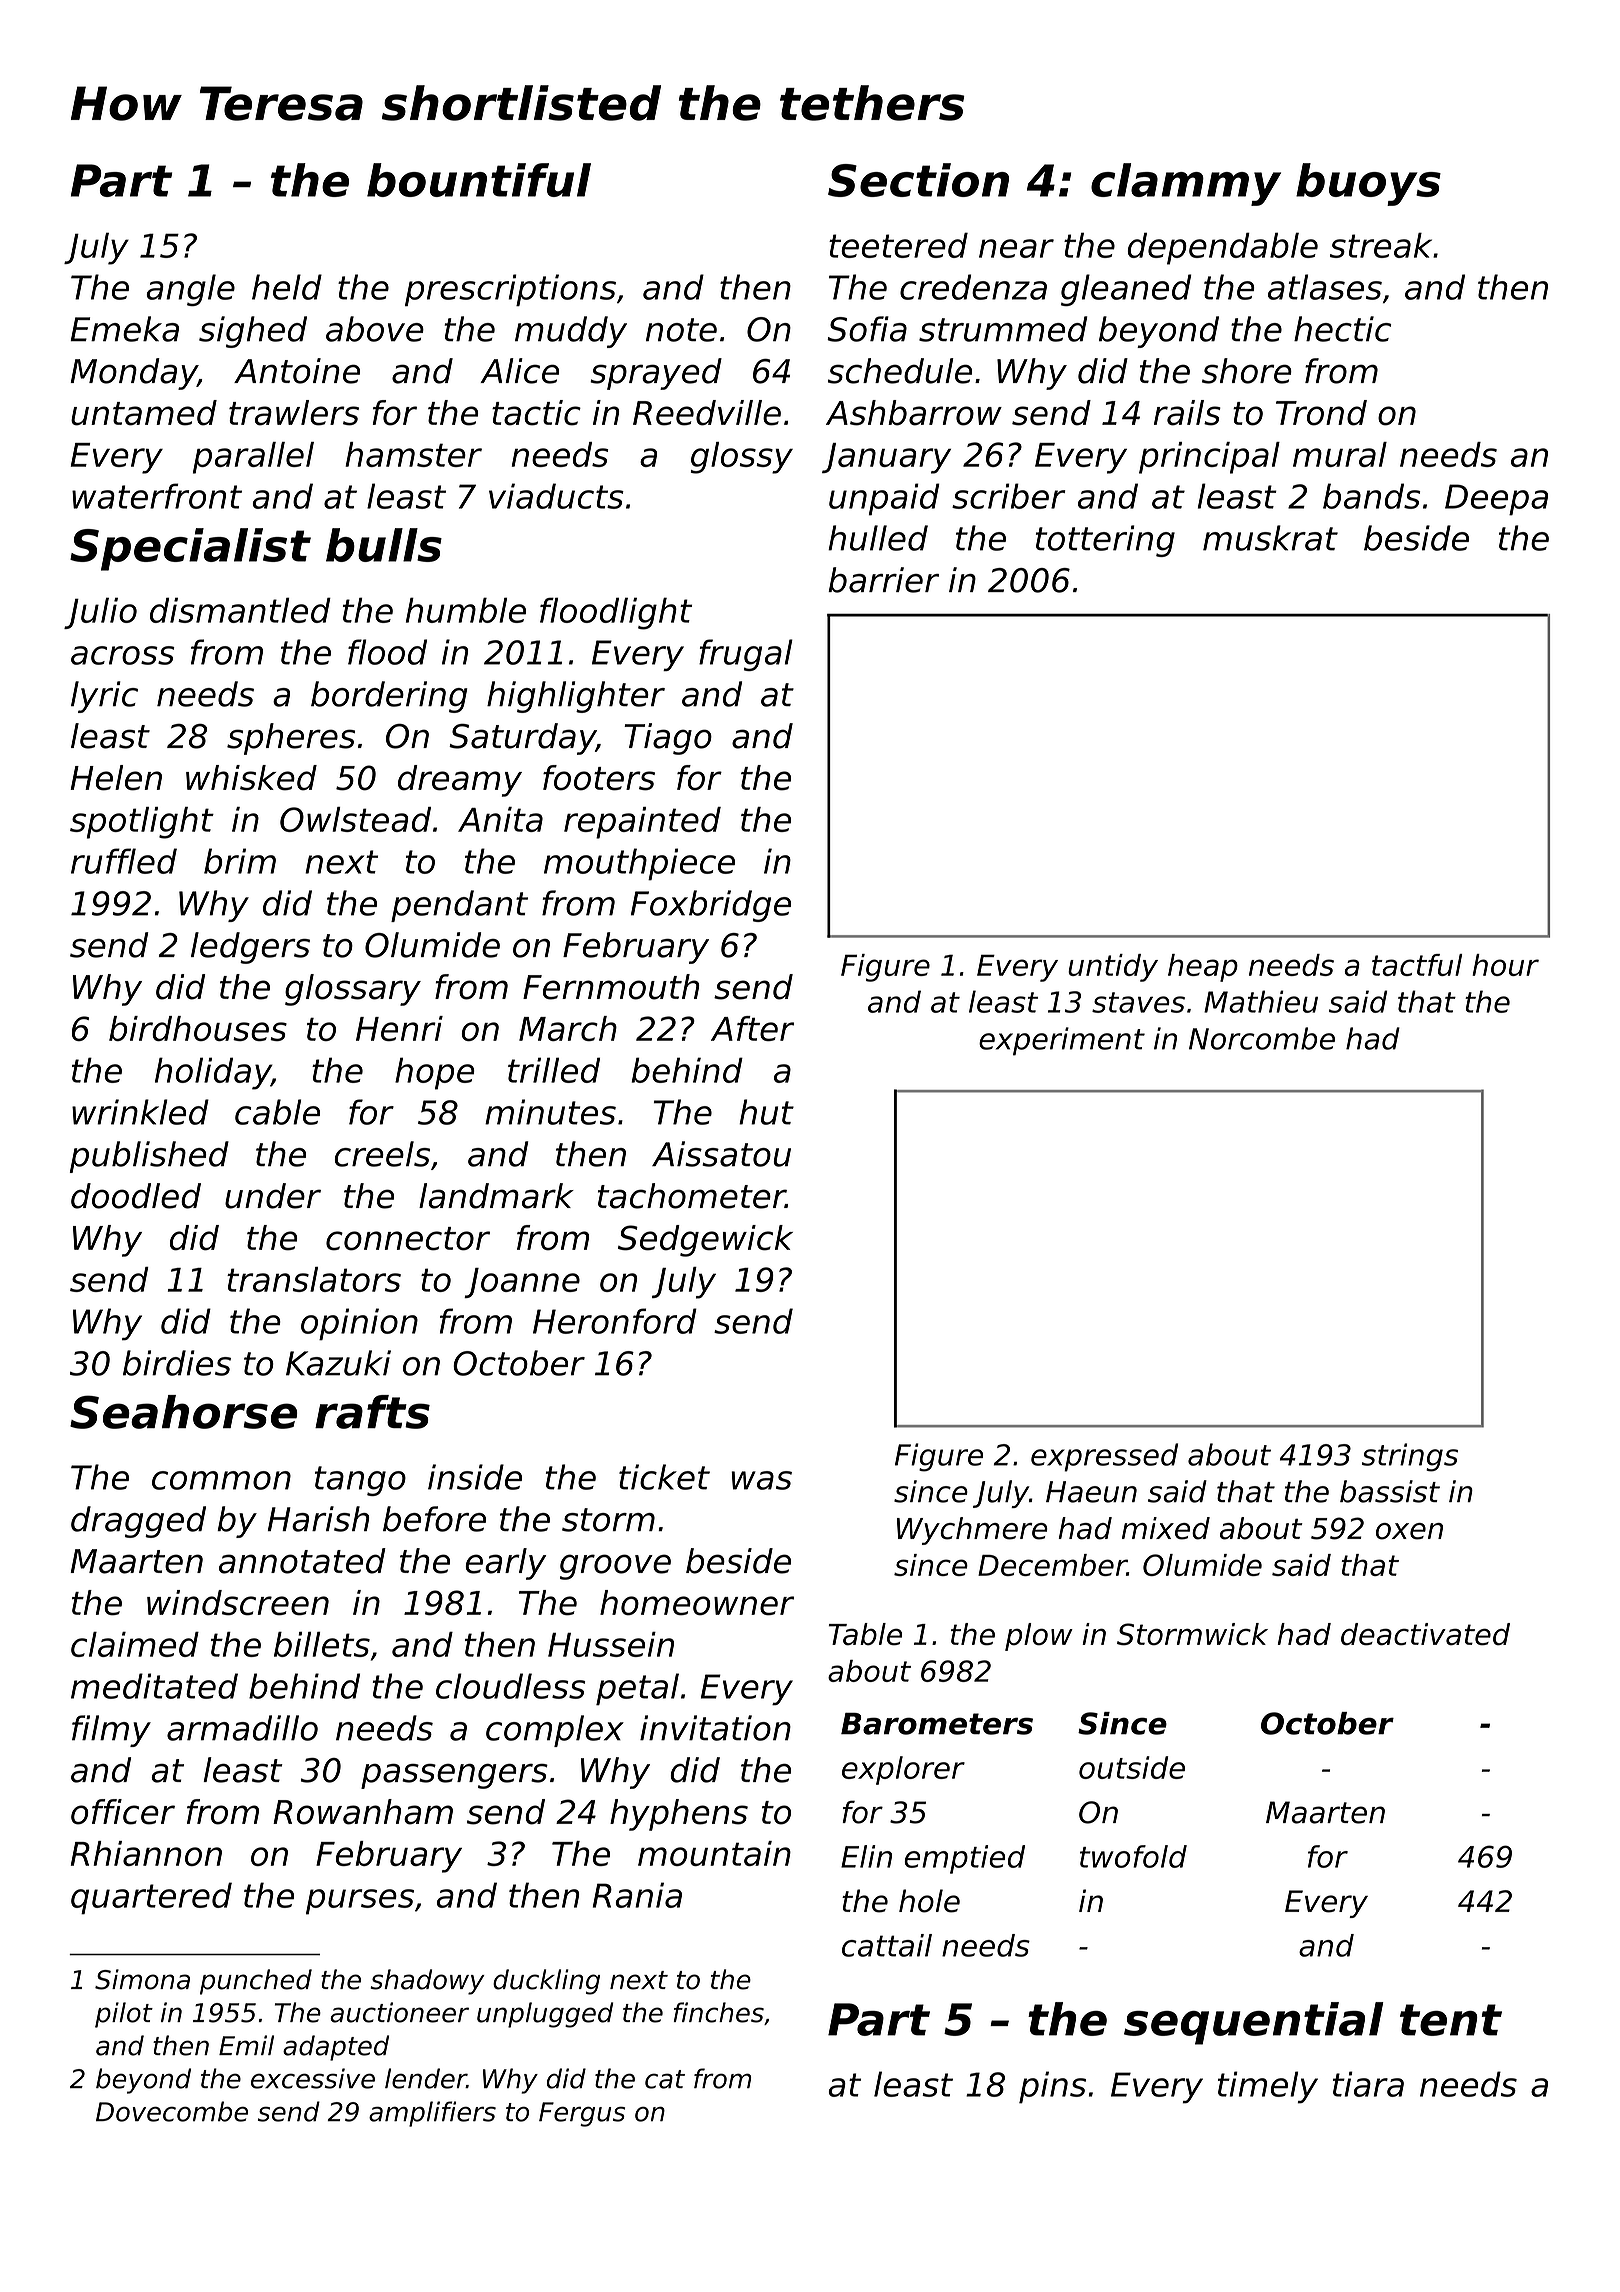 The image size is (1620, 2292). What do you see at coordinates (297, 371) in the image?
I see `Antoine` at bounding box center [297, 371].
